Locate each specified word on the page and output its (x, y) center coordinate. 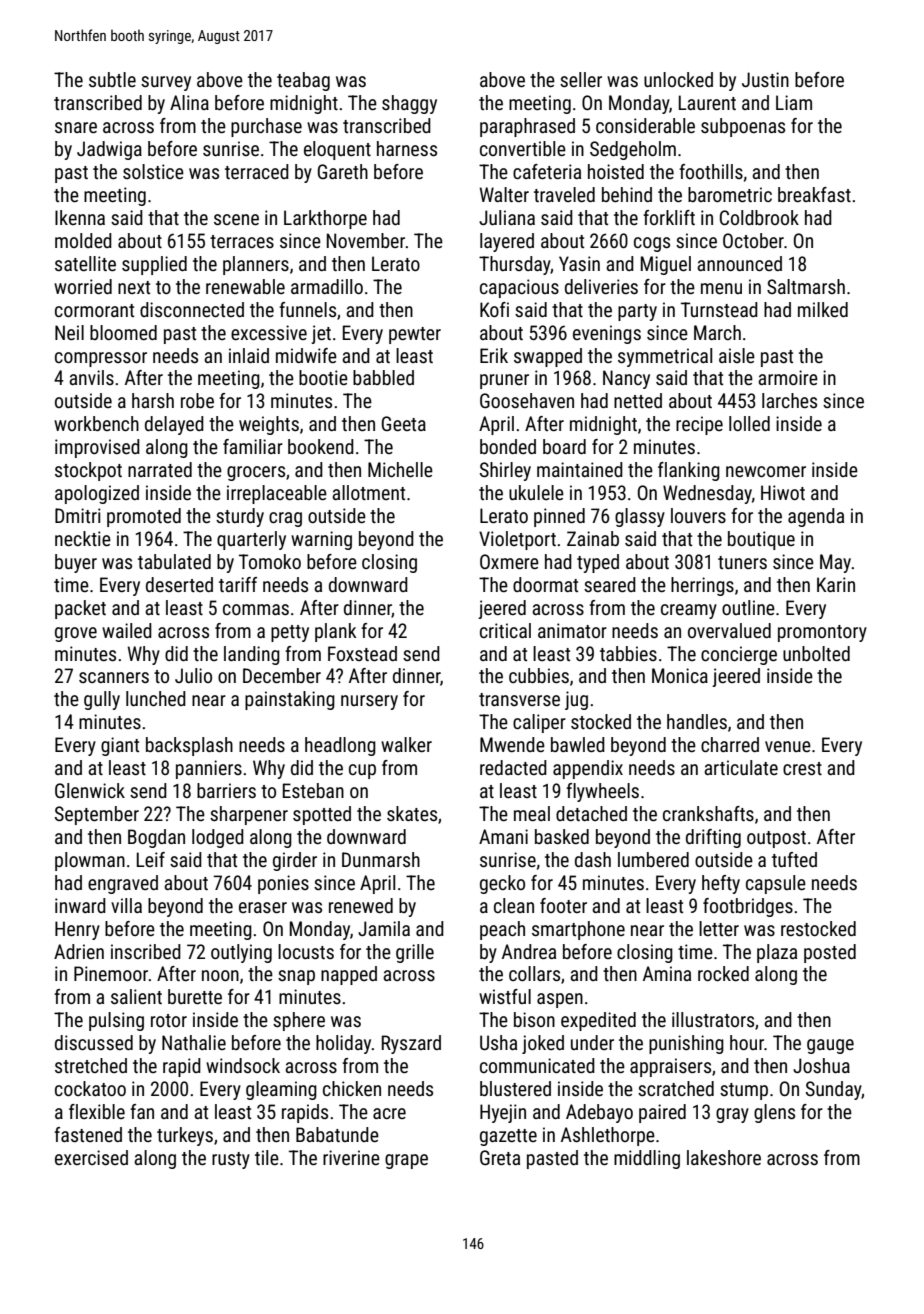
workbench (96, 423)
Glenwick (90, 790)
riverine (351, 1157)
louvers (698, 515)
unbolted (816, 653)
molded (83, 240)
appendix (588, 769)
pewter (415, 335)
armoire (788, 377)
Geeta (404, 423)
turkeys (185, 1136)
